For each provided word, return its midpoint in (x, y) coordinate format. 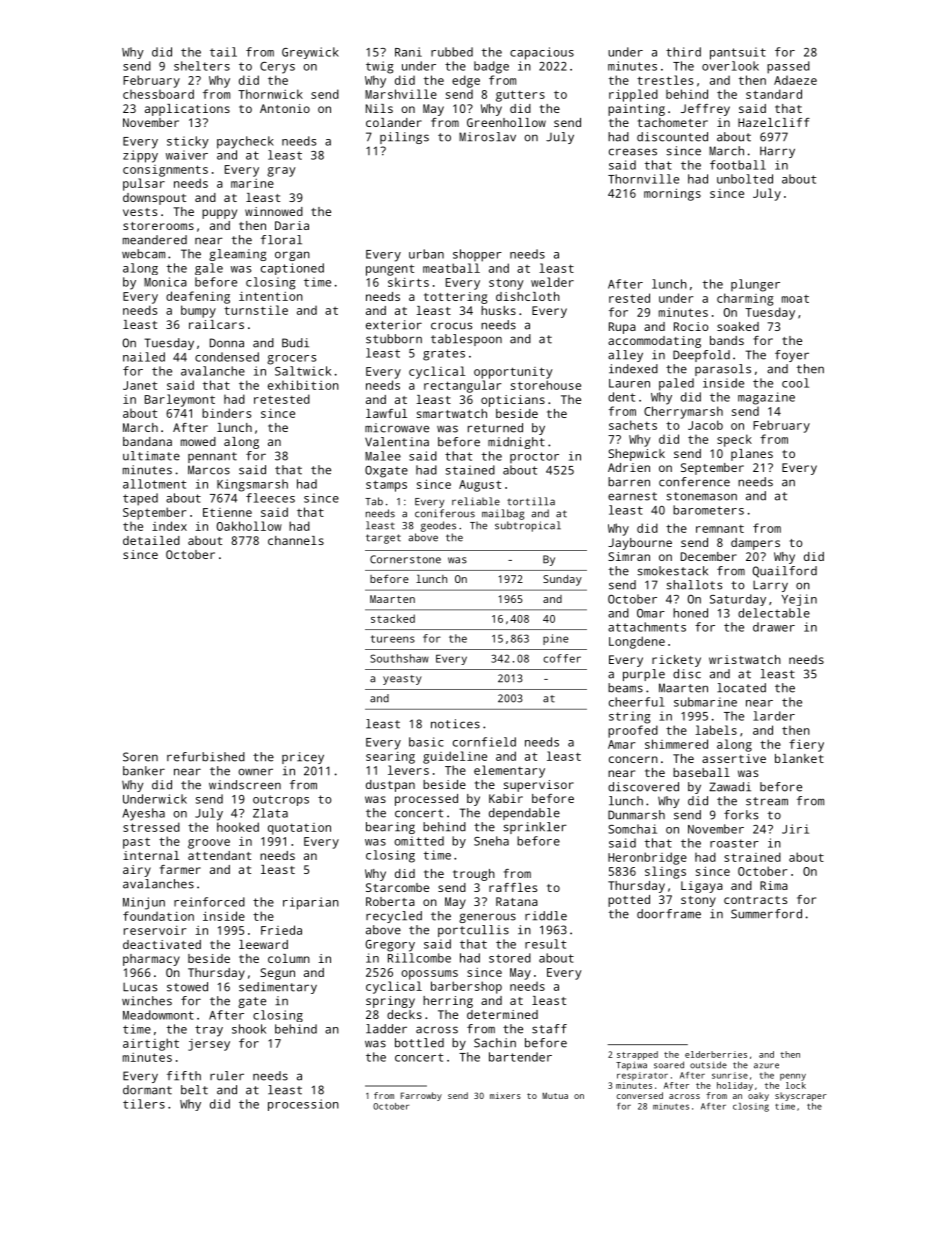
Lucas (140, 987)
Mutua (555, 1095)
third (683, 52)
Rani (408, 52)
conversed (640, 1095)
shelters (202, 66)
